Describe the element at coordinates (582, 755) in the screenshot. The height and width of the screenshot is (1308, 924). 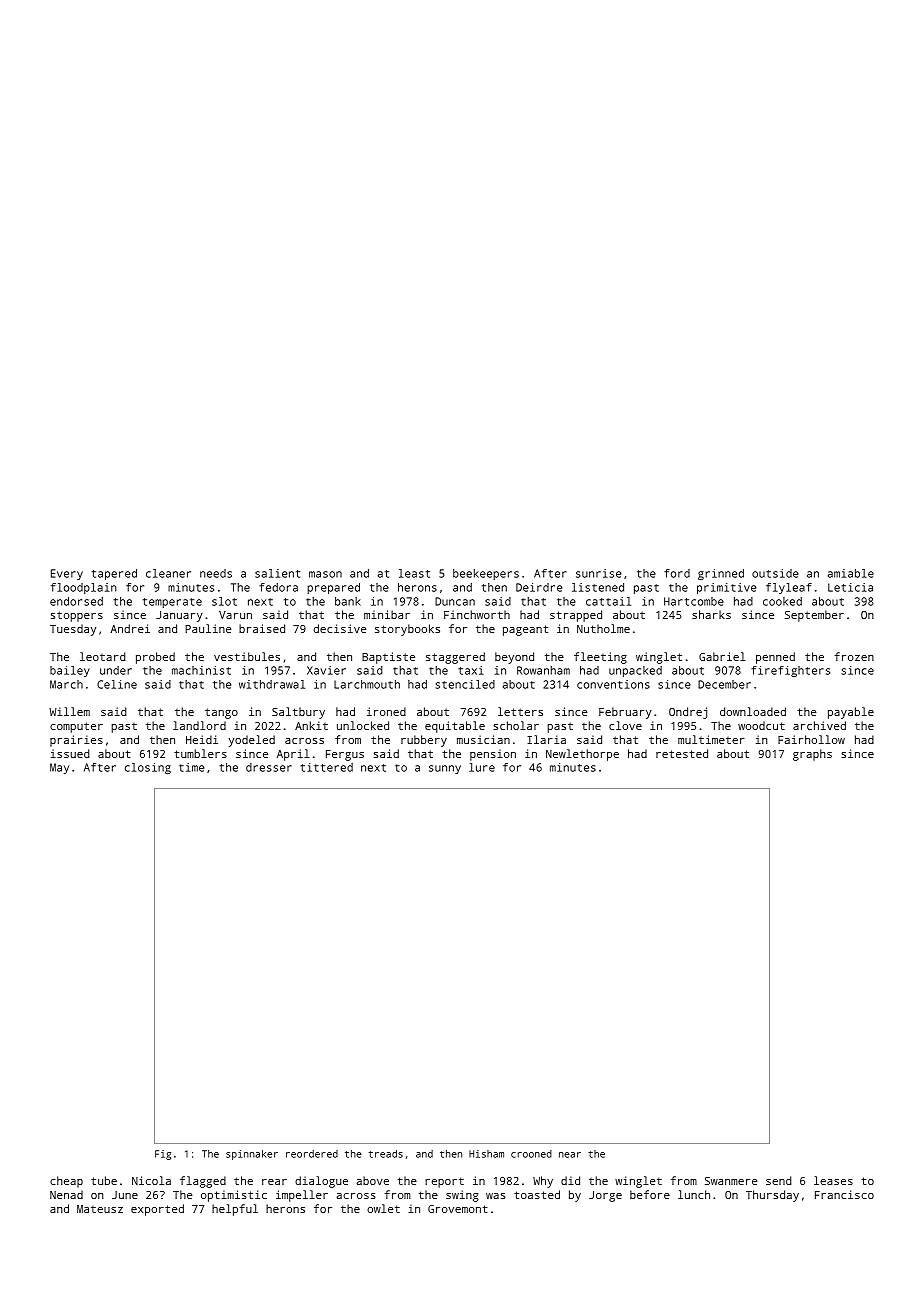
I see `Newlethorpe` at that location.
